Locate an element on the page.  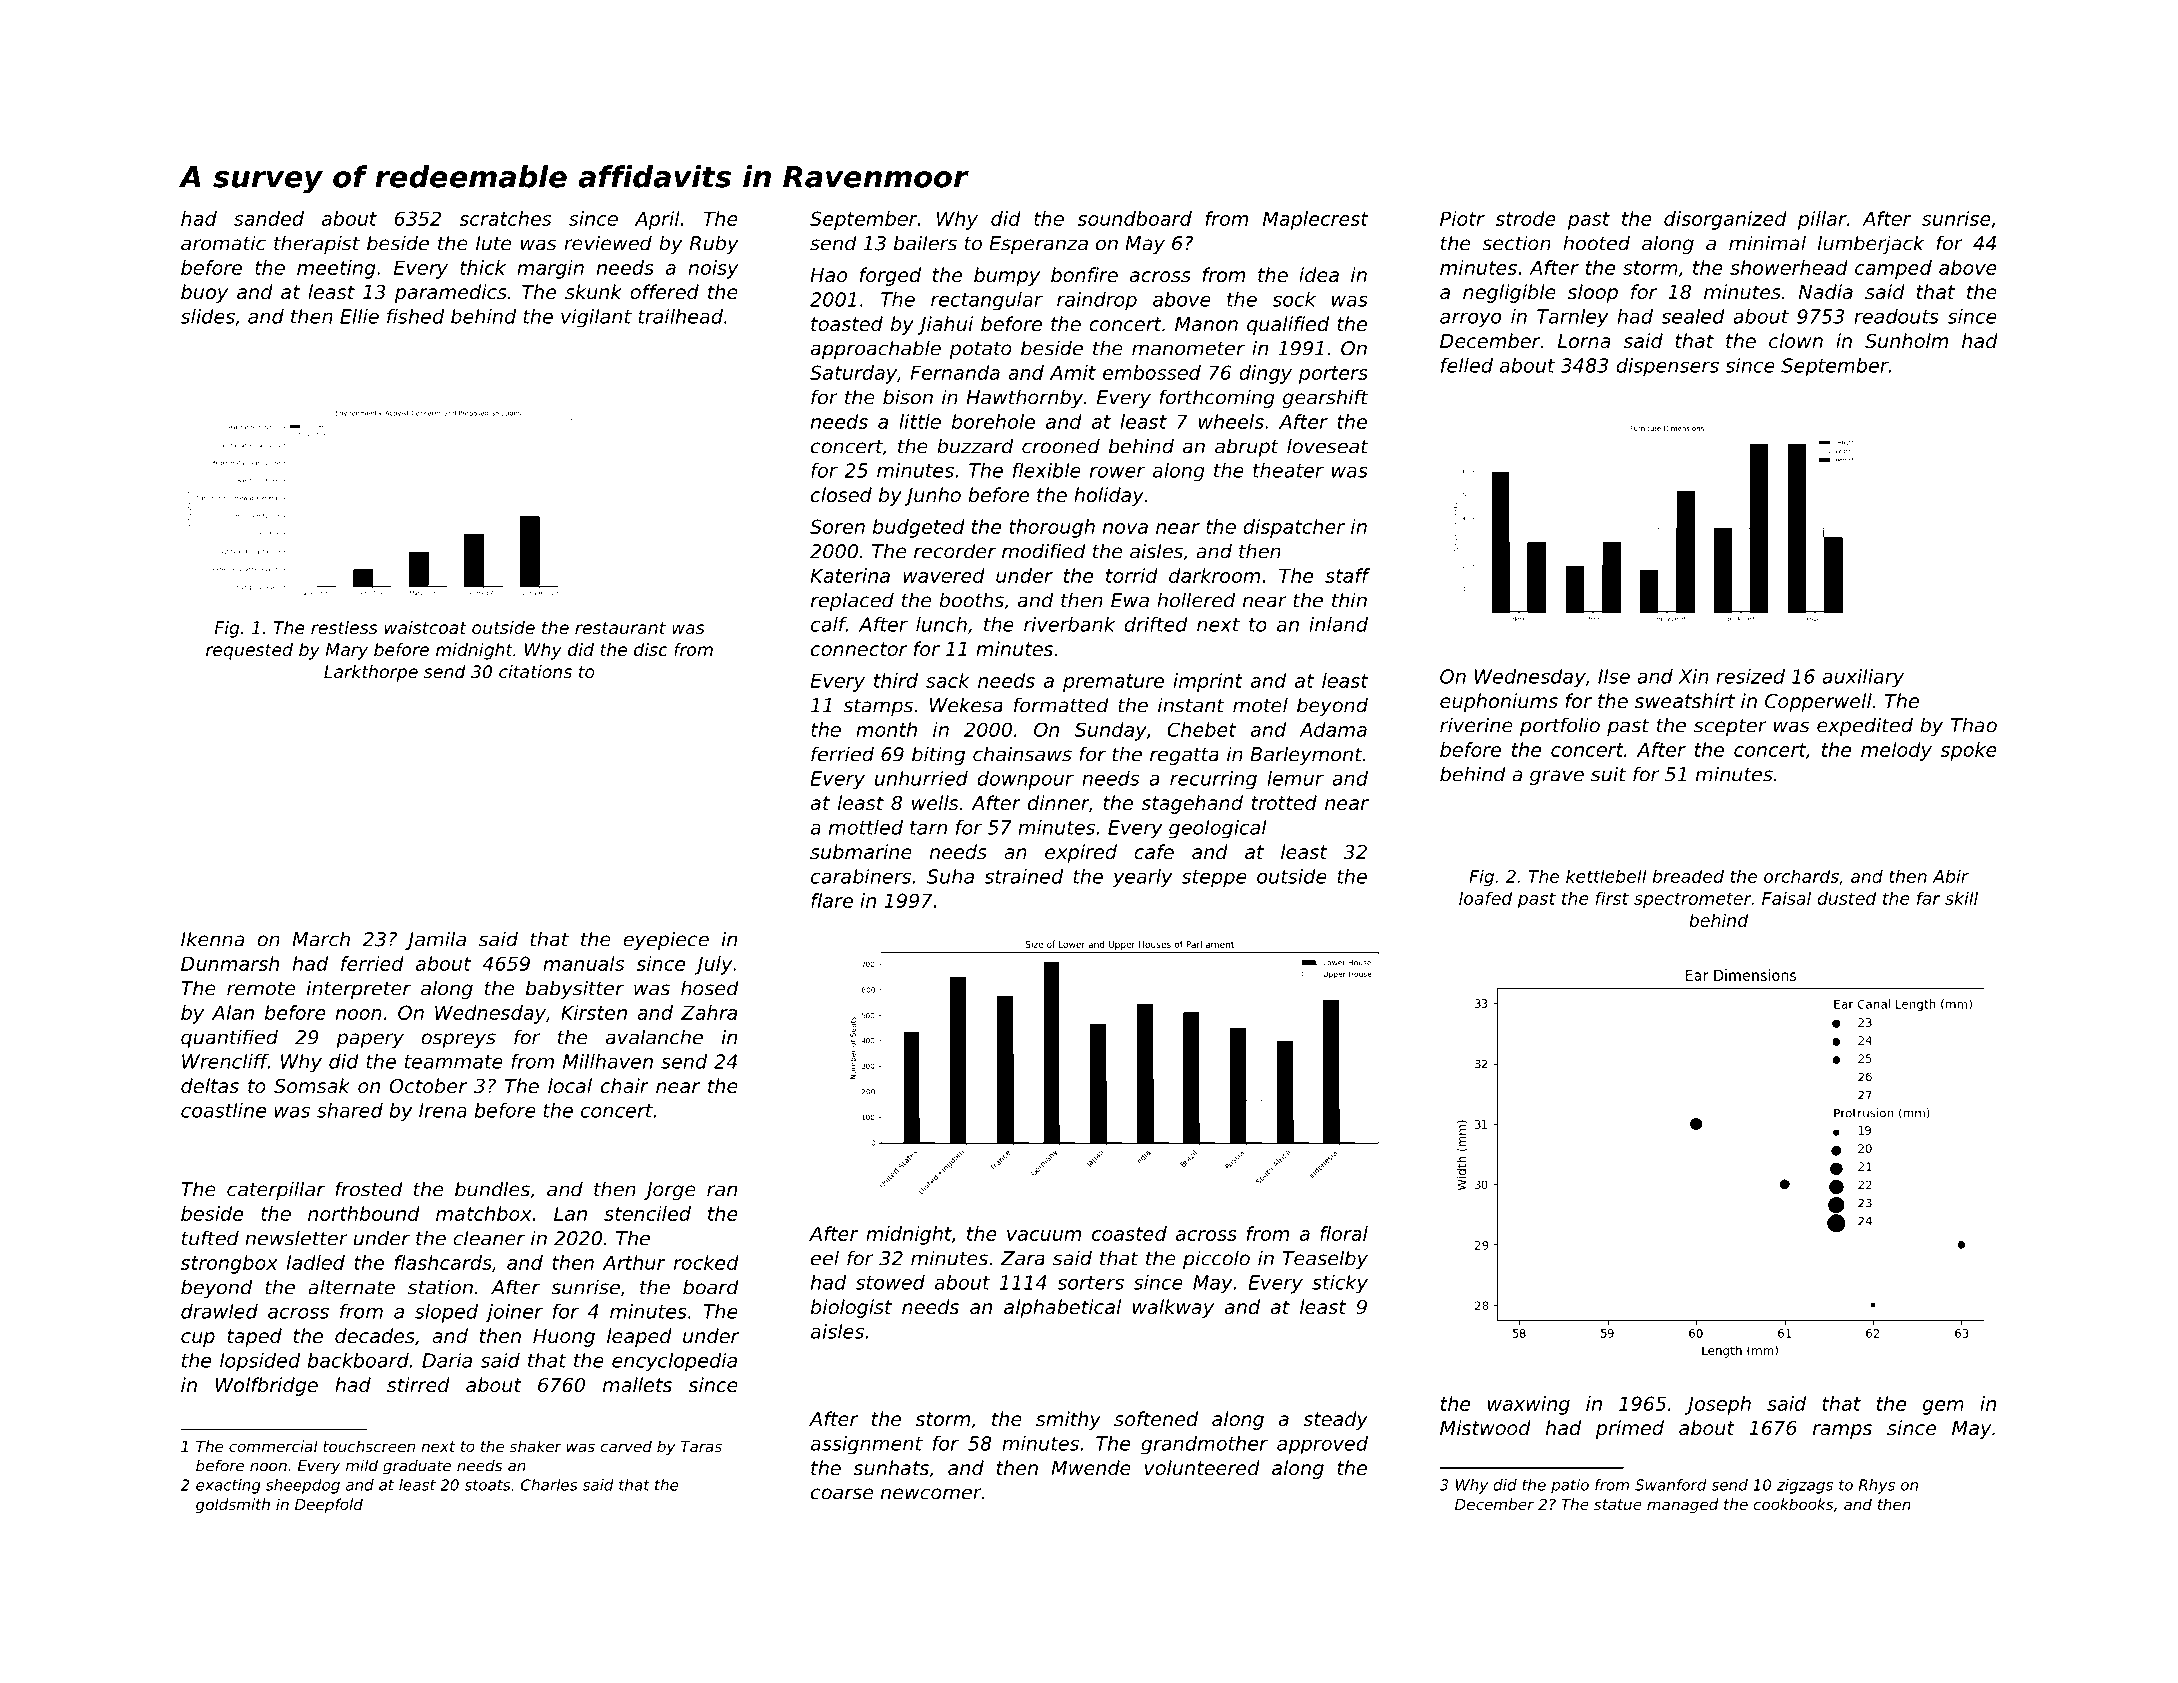
Jorge is located at coordinates (669, 1191).
